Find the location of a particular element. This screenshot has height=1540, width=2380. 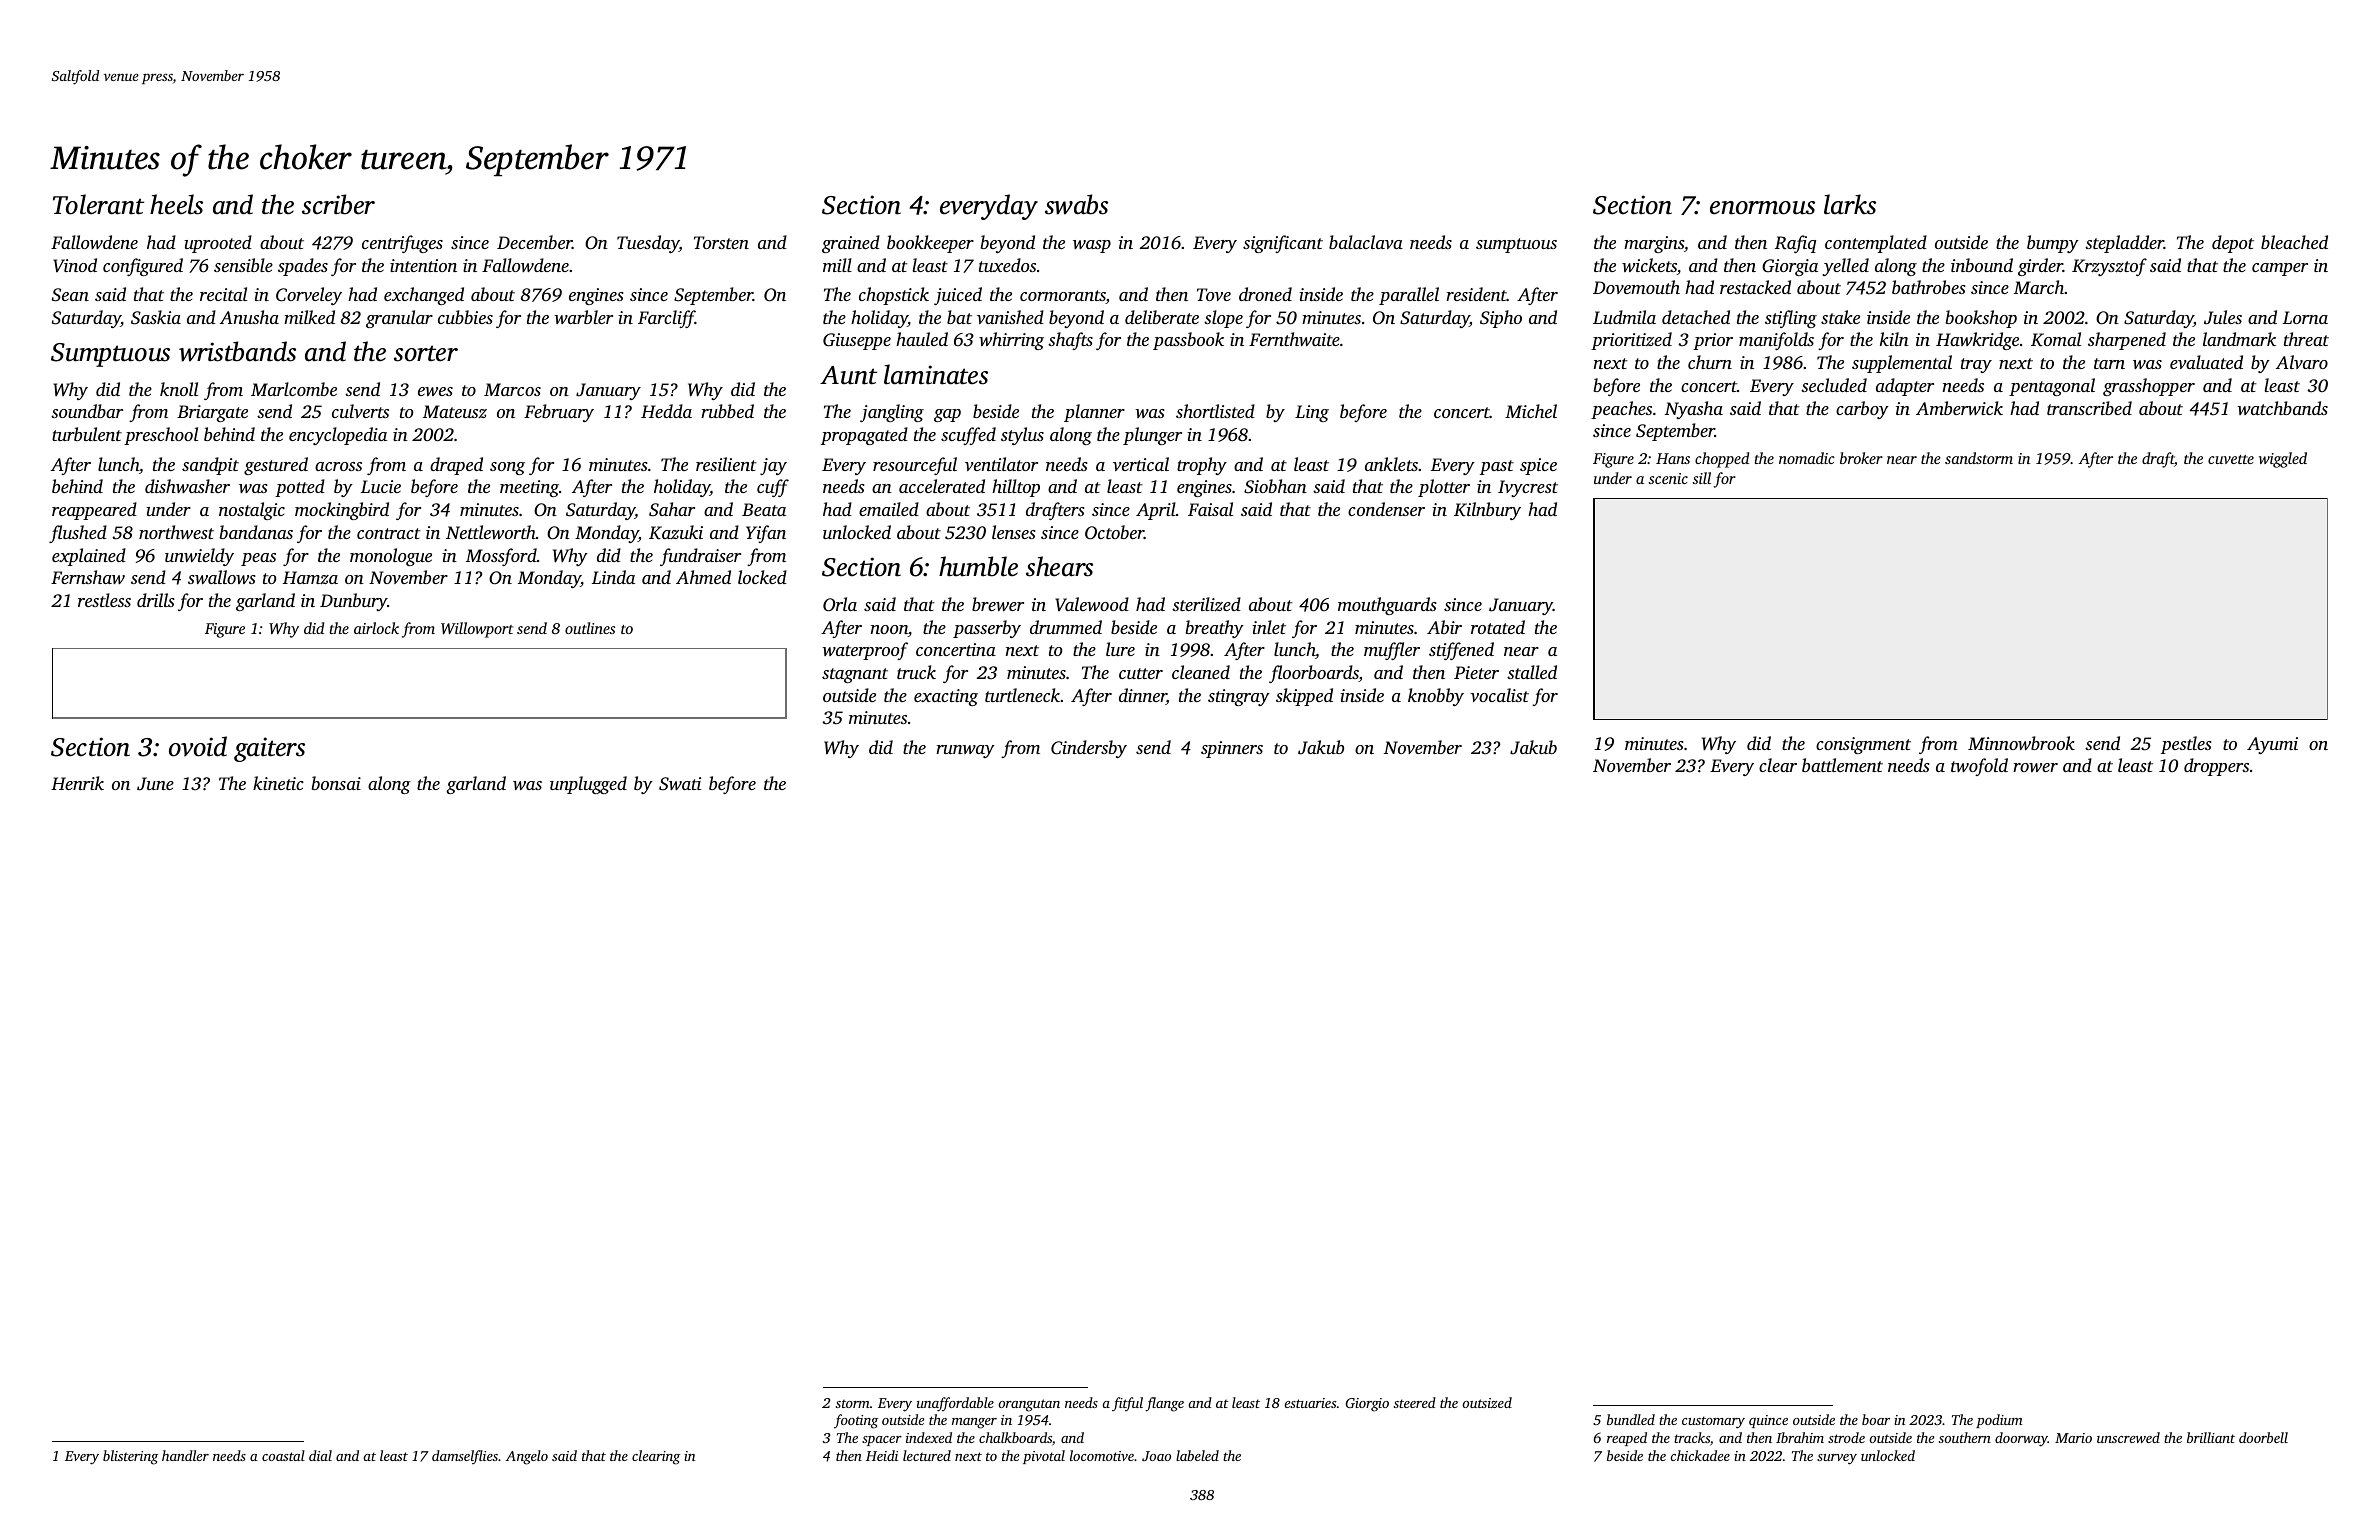

Henrik is located at coordinates (77, 783).
